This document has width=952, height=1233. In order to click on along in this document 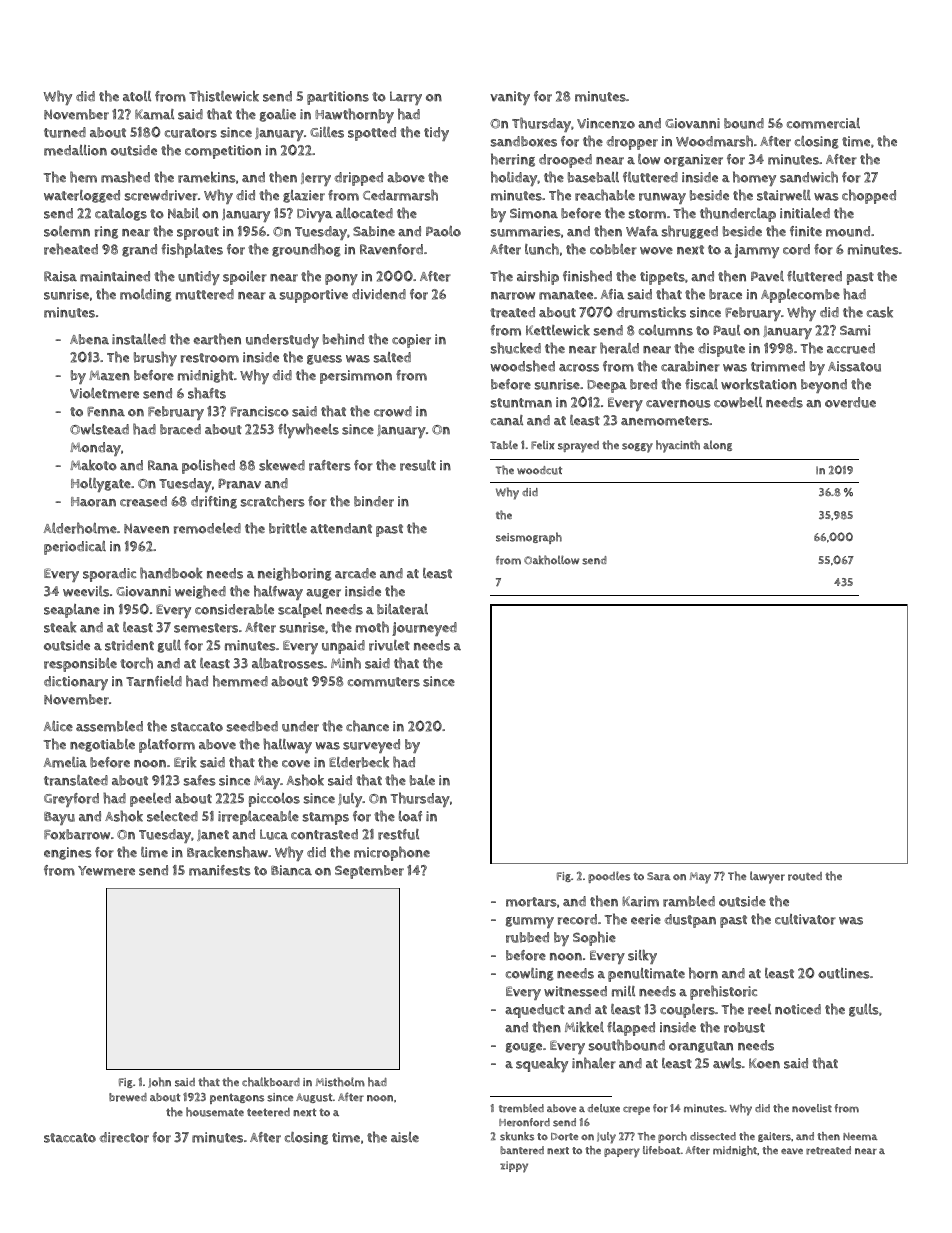, I will do `click(717, 445)`.
